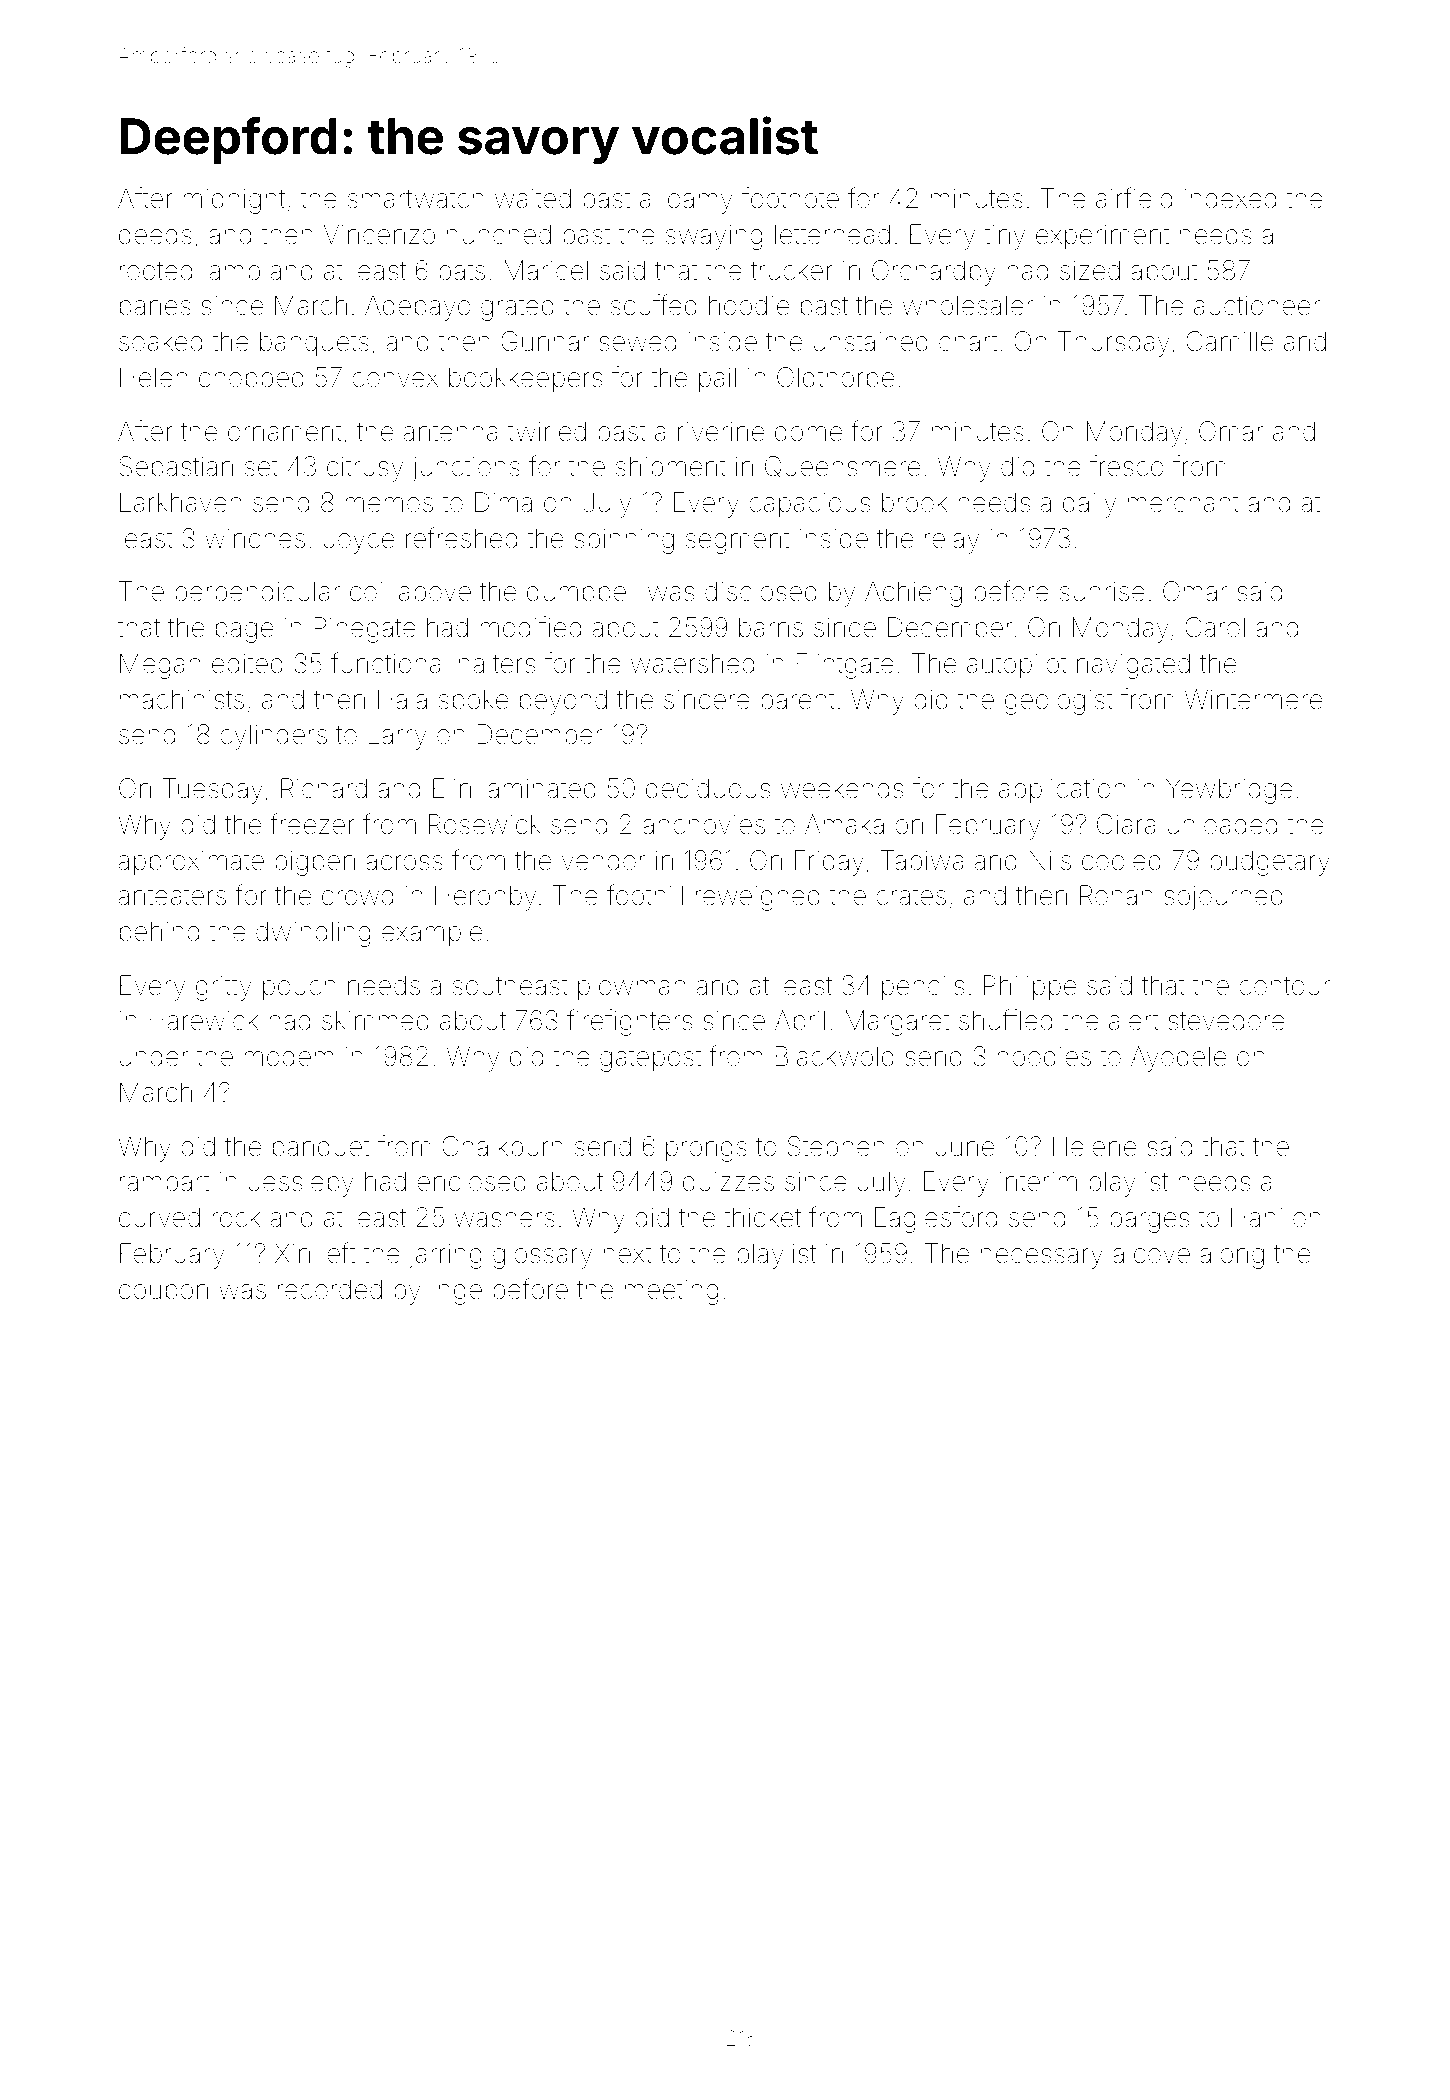 The image size is (1450, 2100). Describe the element at coordinates (457, 1292) in the document. I see `Inge` at that location.
